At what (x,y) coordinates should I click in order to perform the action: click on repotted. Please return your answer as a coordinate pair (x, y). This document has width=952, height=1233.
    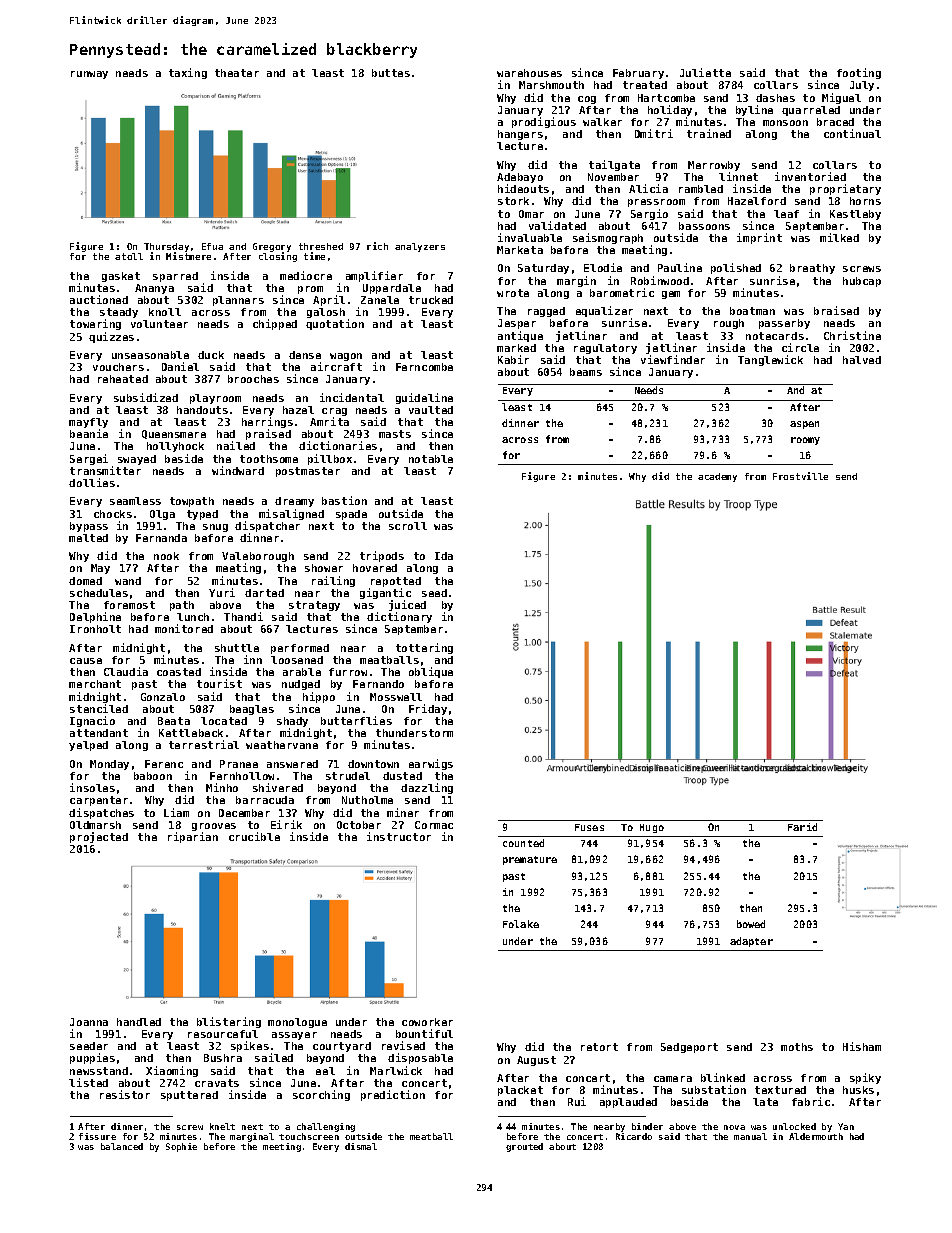
    Looking at the image, I should click on (396, 582).
